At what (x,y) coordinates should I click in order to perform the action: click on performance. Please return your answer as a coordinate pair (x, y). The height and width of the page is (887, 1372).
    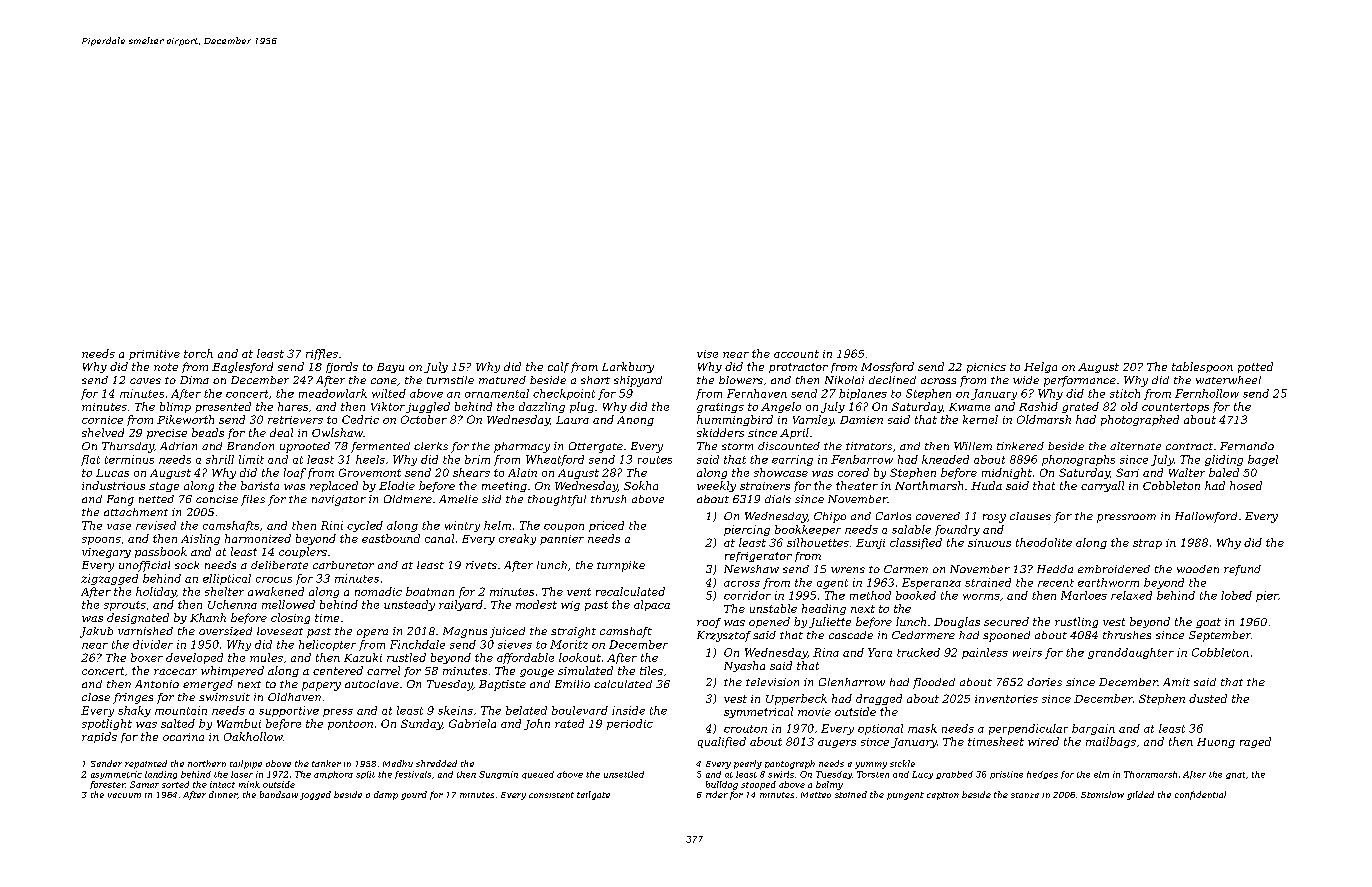
    Looking at the image, I should click on (1080, 381).
